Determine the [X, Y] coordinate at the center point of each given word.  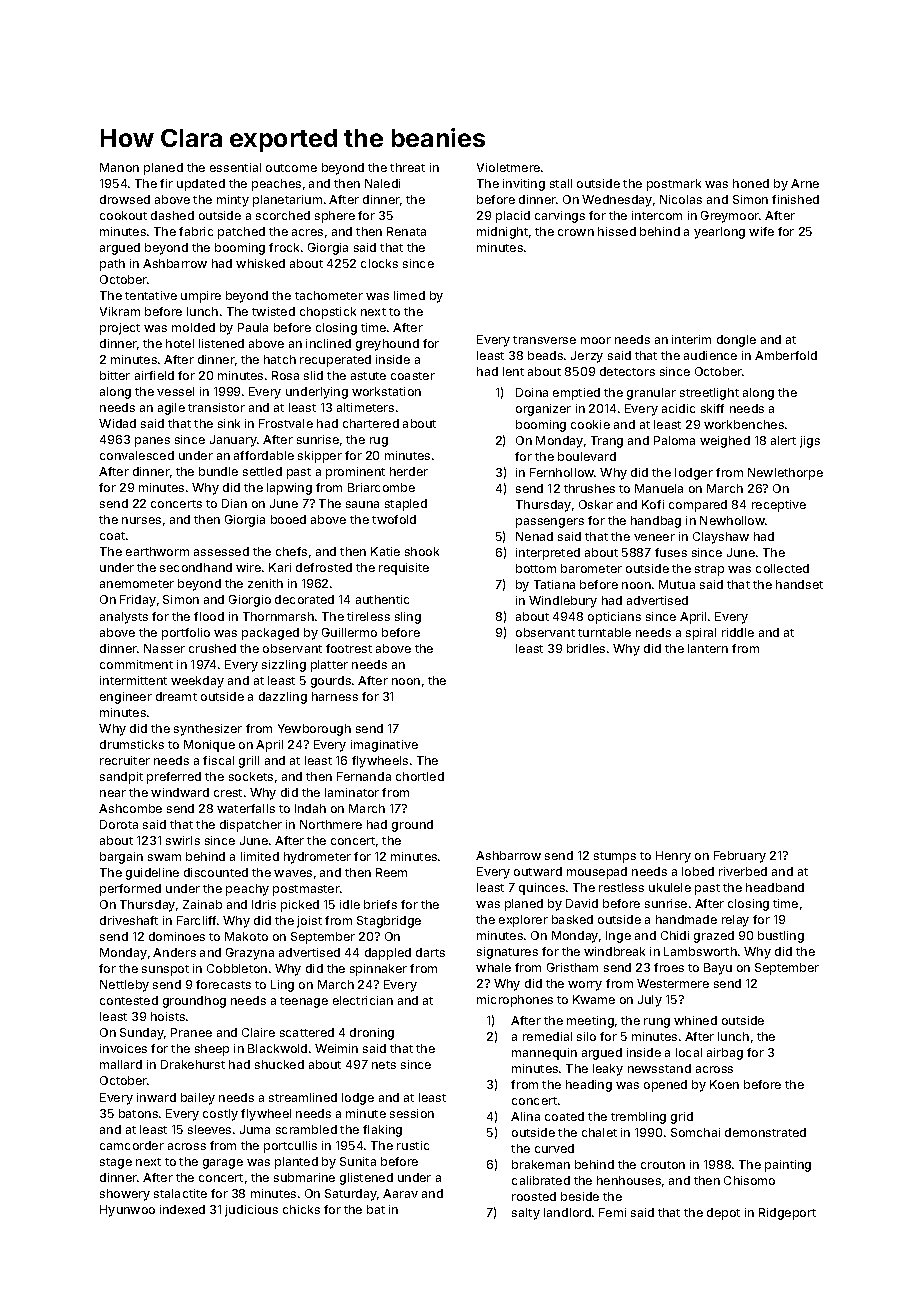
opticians [614, 618]
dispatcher [251, 826]
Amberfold [786, 355]
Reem [391, 872]
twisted [273, 311]
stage [116, 1163]
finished [795, 199]
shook [422, 551]
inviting [524, 185]
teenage [304, 1002]
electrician [363, 1000]
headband [775, 887]
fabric [196, 231]
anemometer [137, 584]
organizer [543, 410]
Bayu [718, 969]
